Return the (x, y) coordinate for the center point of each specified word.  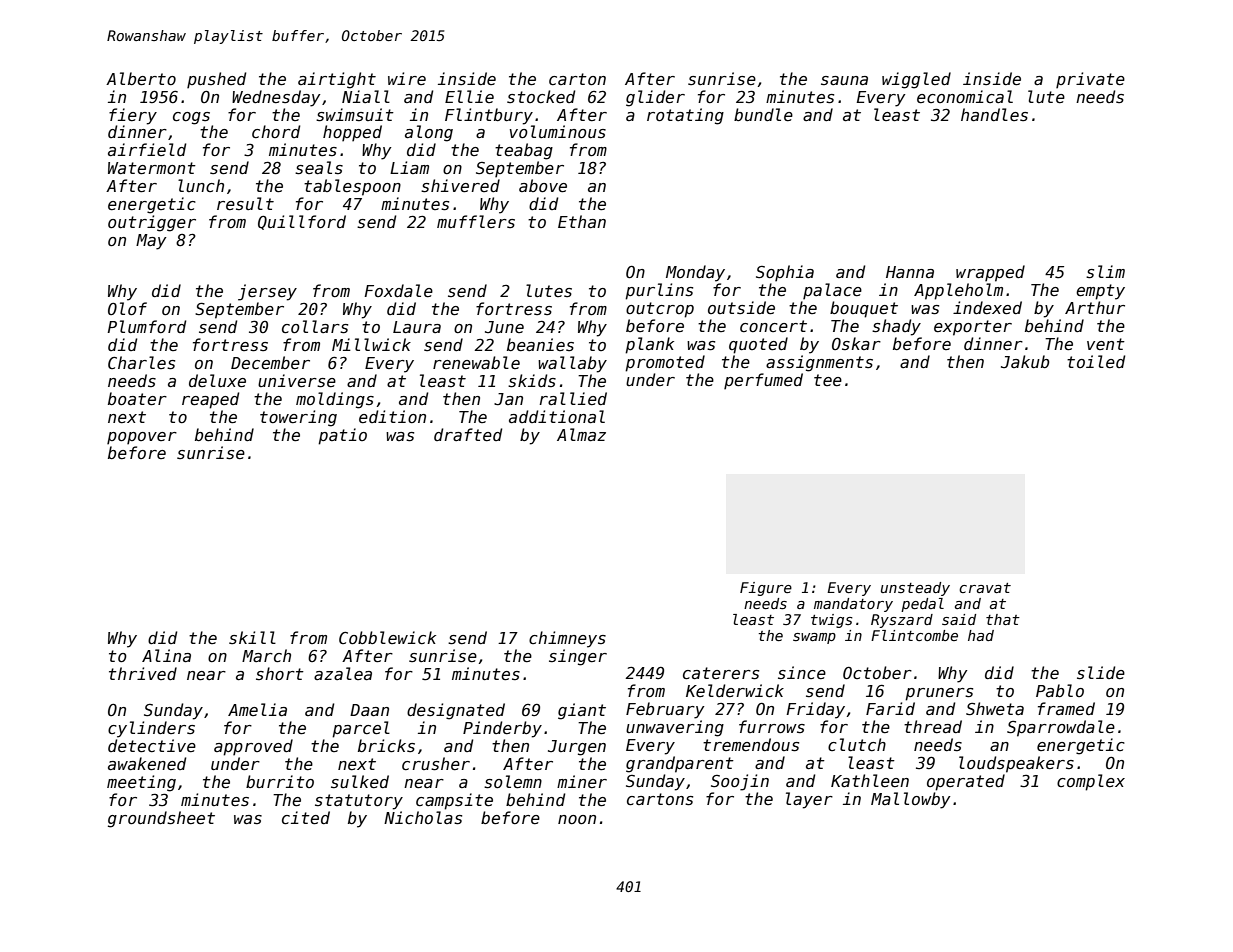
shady (896, 327)
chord (276, 131)
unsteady (915, 589)
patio (342, 436)
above (543, 185)
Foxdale (398, 291)
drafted (468, 435)
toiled (1096, 362)
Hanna (910, 272)
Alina (166, 655)
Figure (766, 589)
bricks (386, 745)
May (151, 242)
